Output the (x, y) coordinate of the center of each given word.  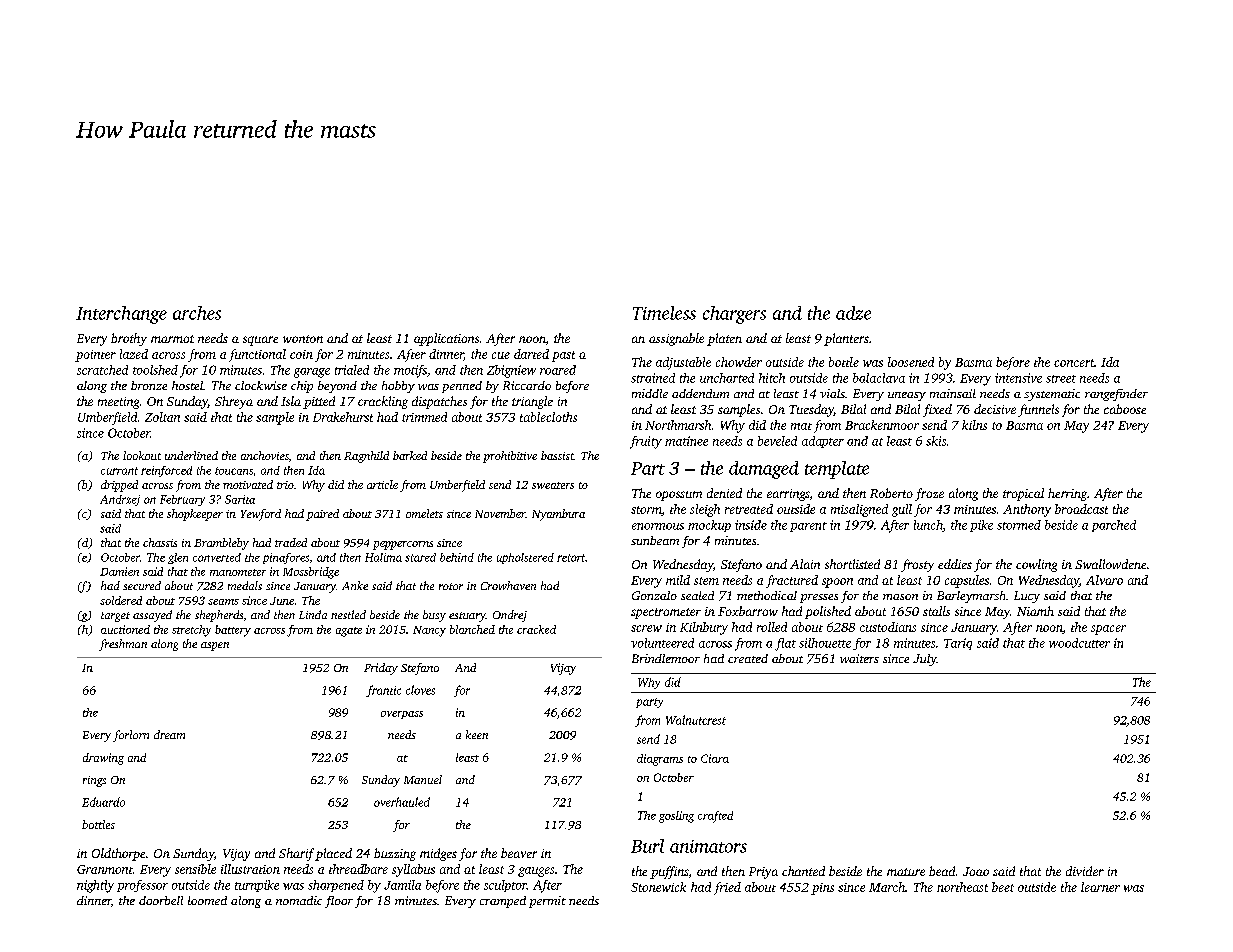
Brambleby (221, 544)
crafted (715, 817)
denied (724, 493)
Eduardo (103, 802)
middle (650, 393)
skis (936, 441)
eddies (955, 564)
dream (169, 734)
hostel (187, 385)
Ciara (715, 758)
